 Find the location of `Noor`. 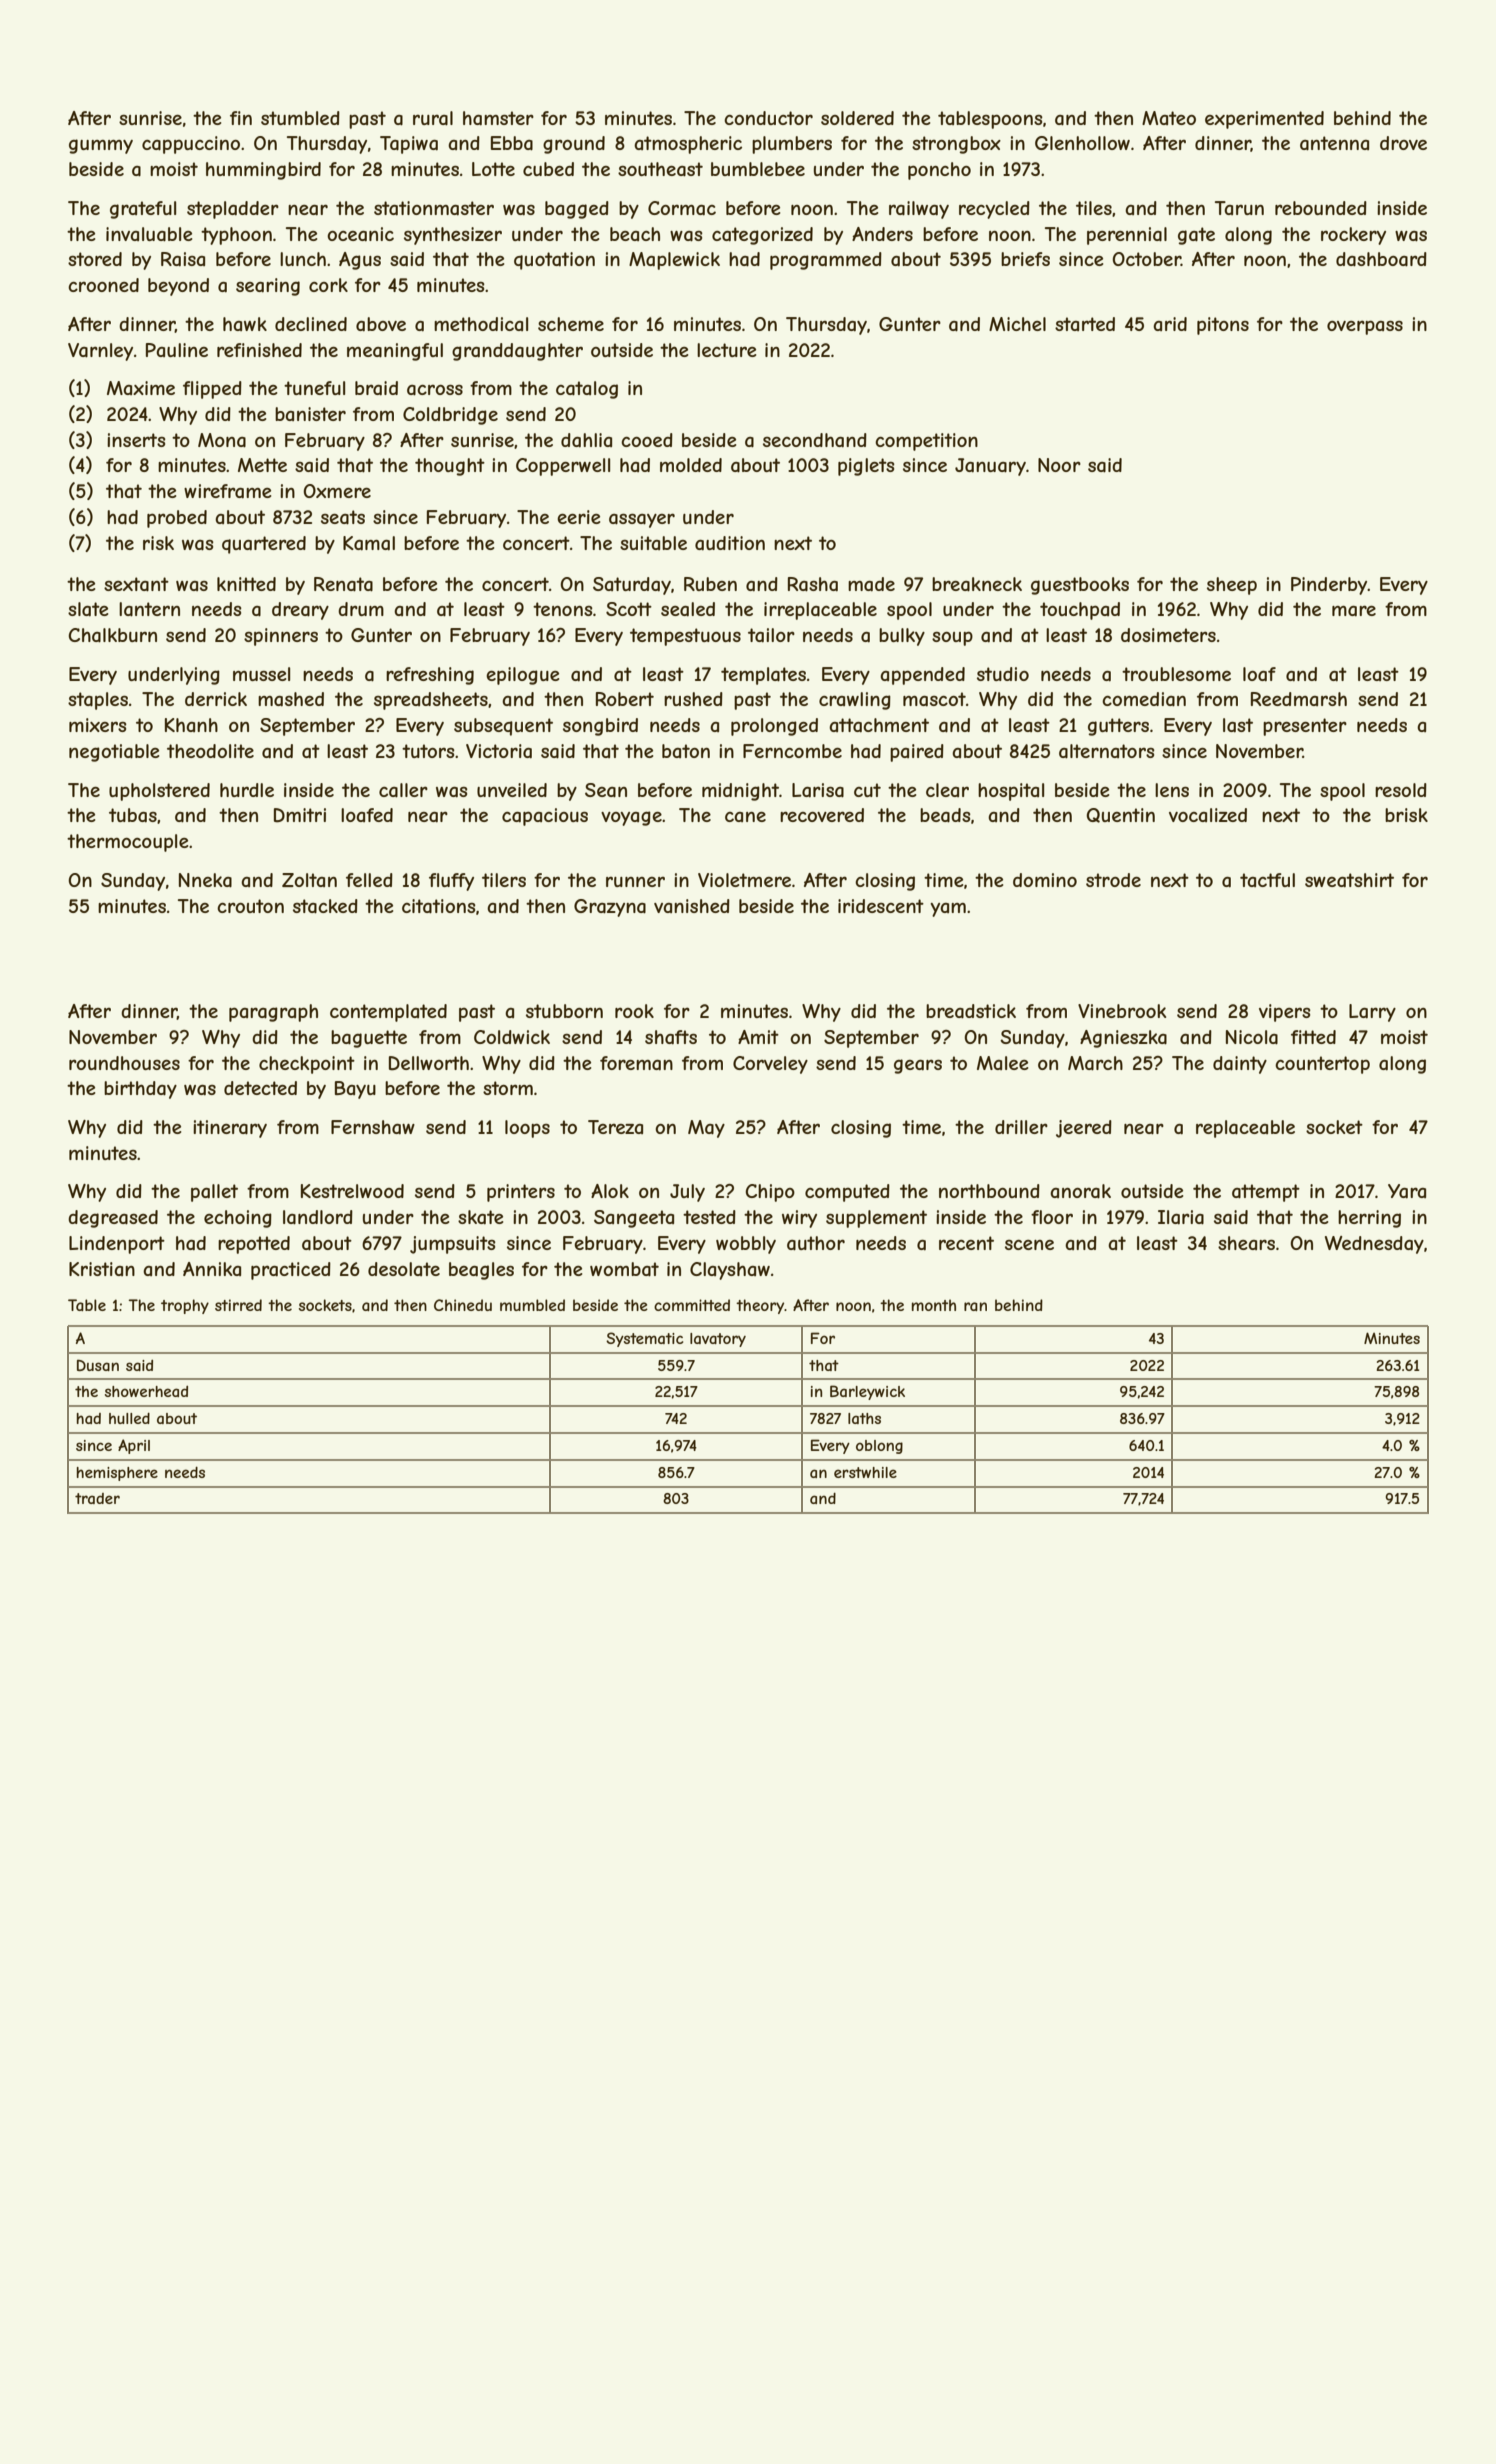

Noor is located at coordinates (1059, 465).
